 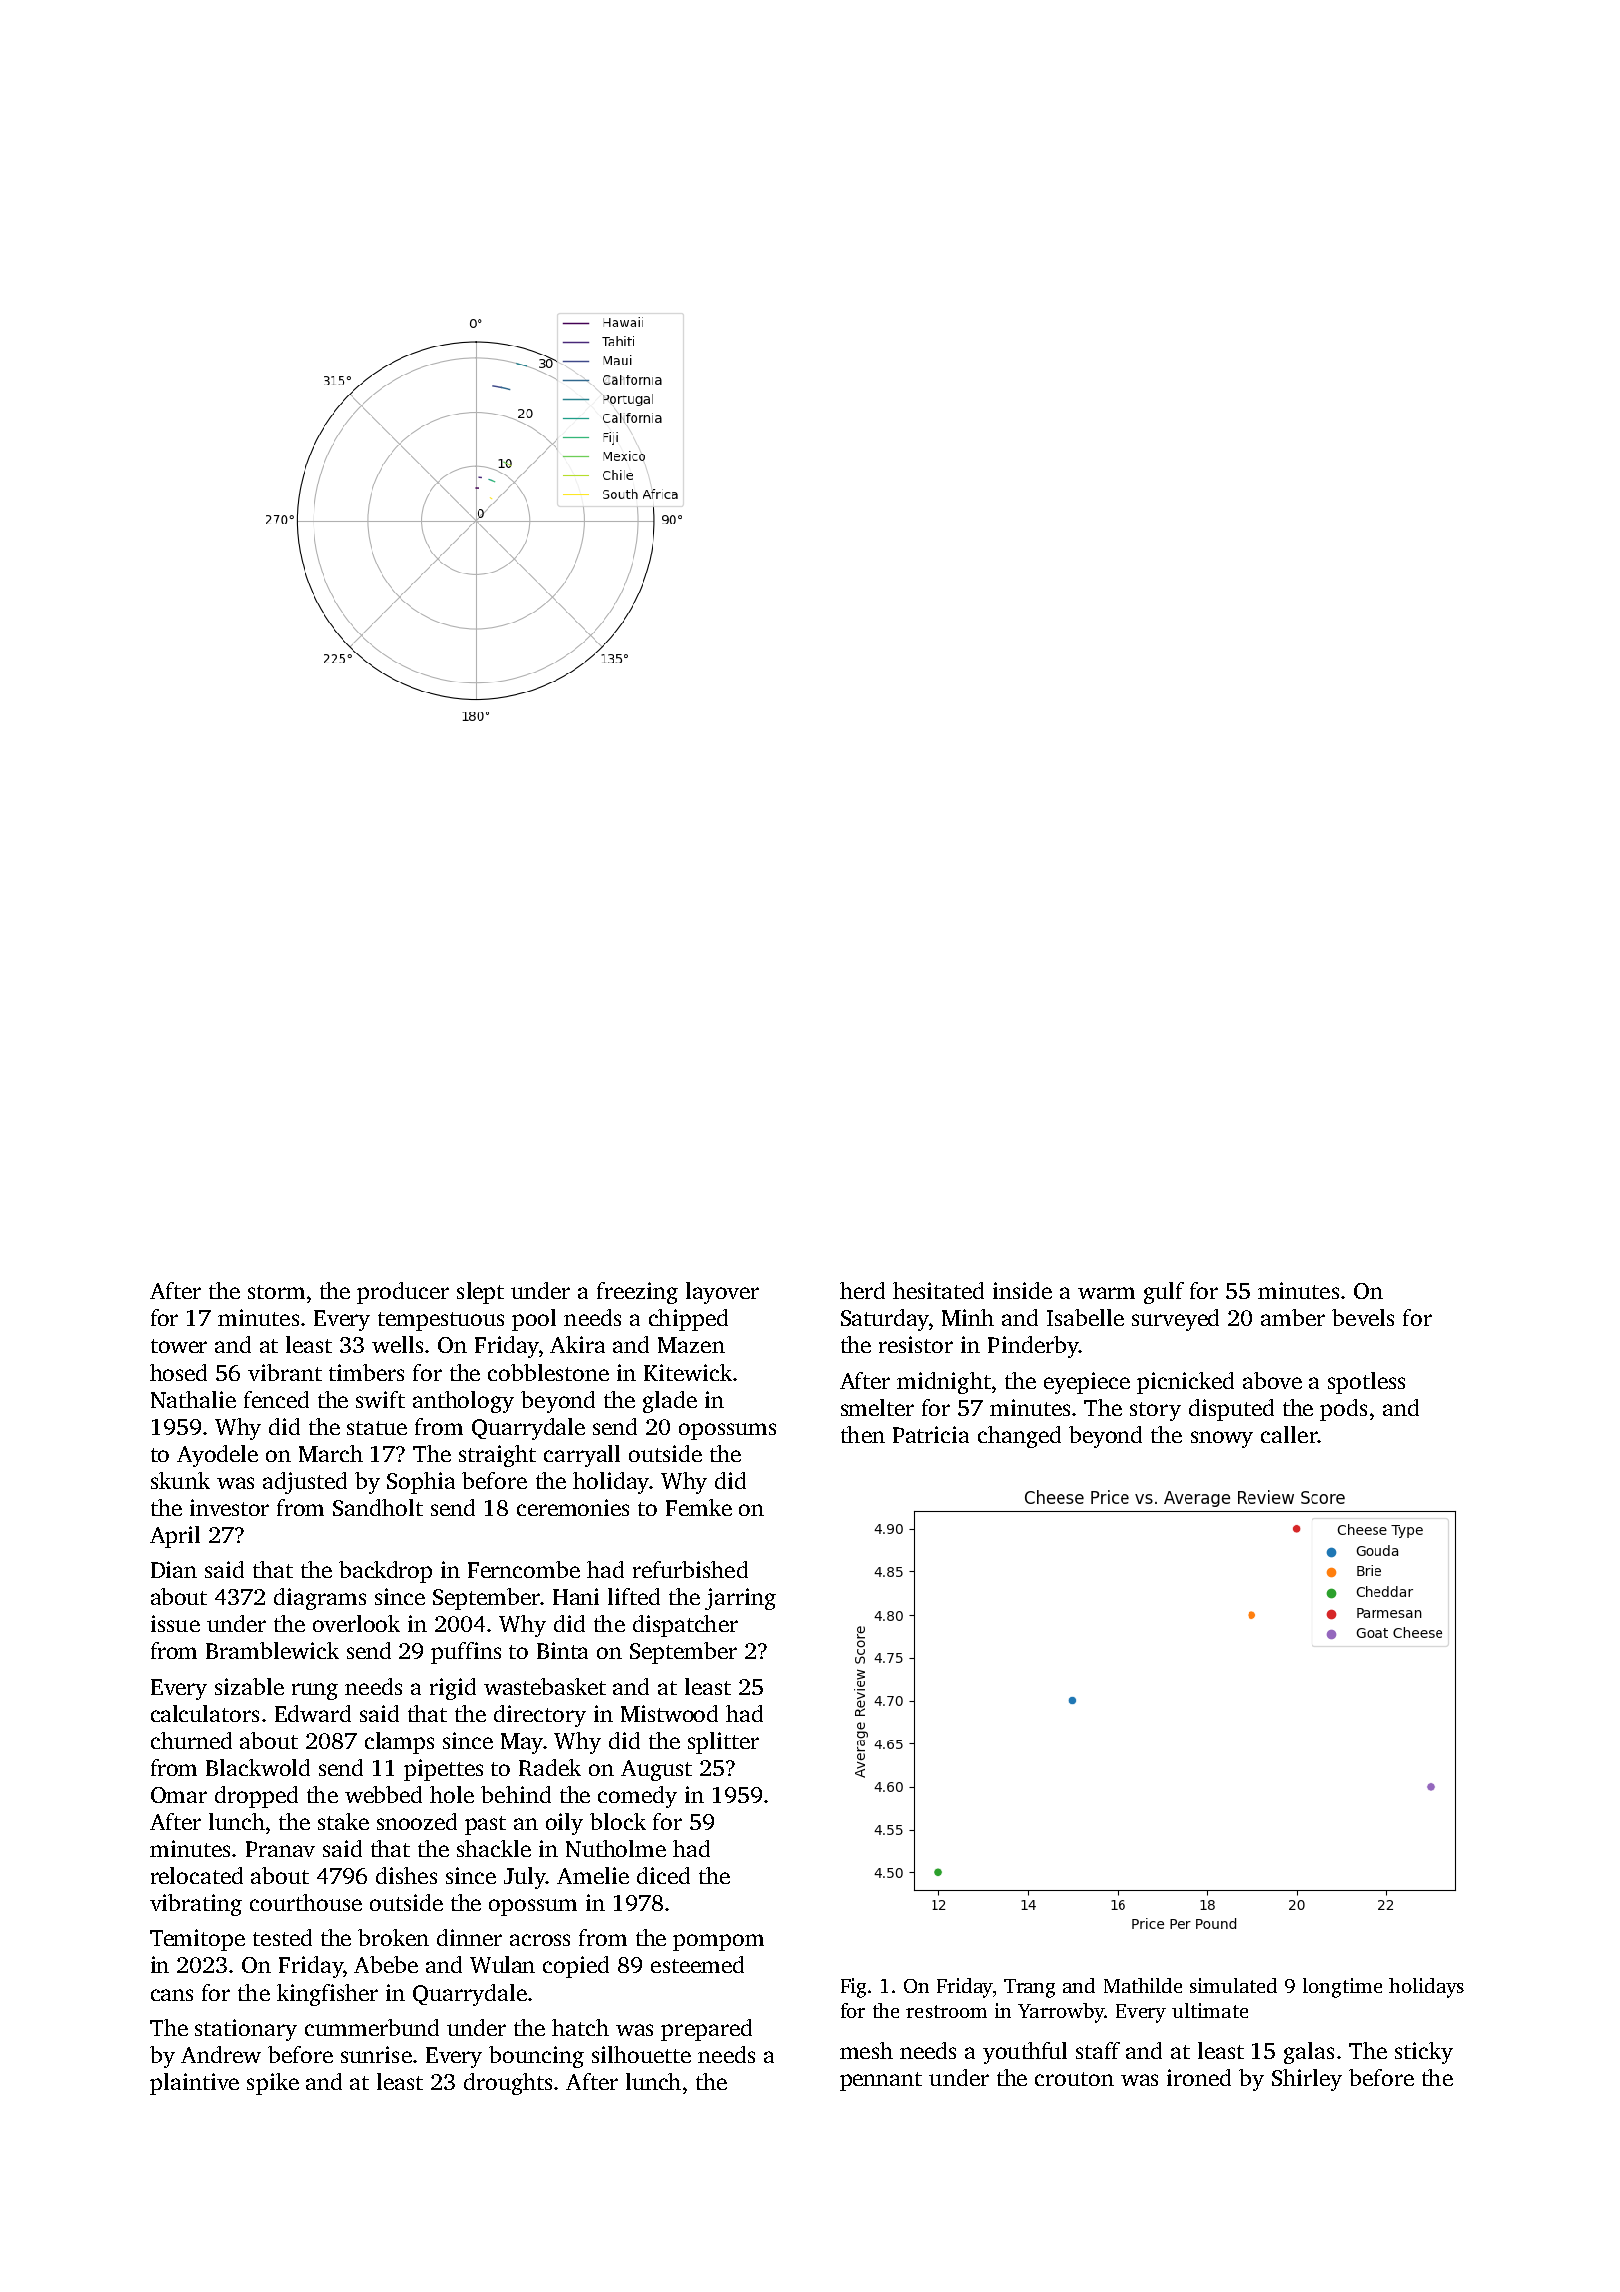 What do you see at coordinates (1185, 1383) in the page?
I see `picnicked` at bounding box center [1185, 1383].
